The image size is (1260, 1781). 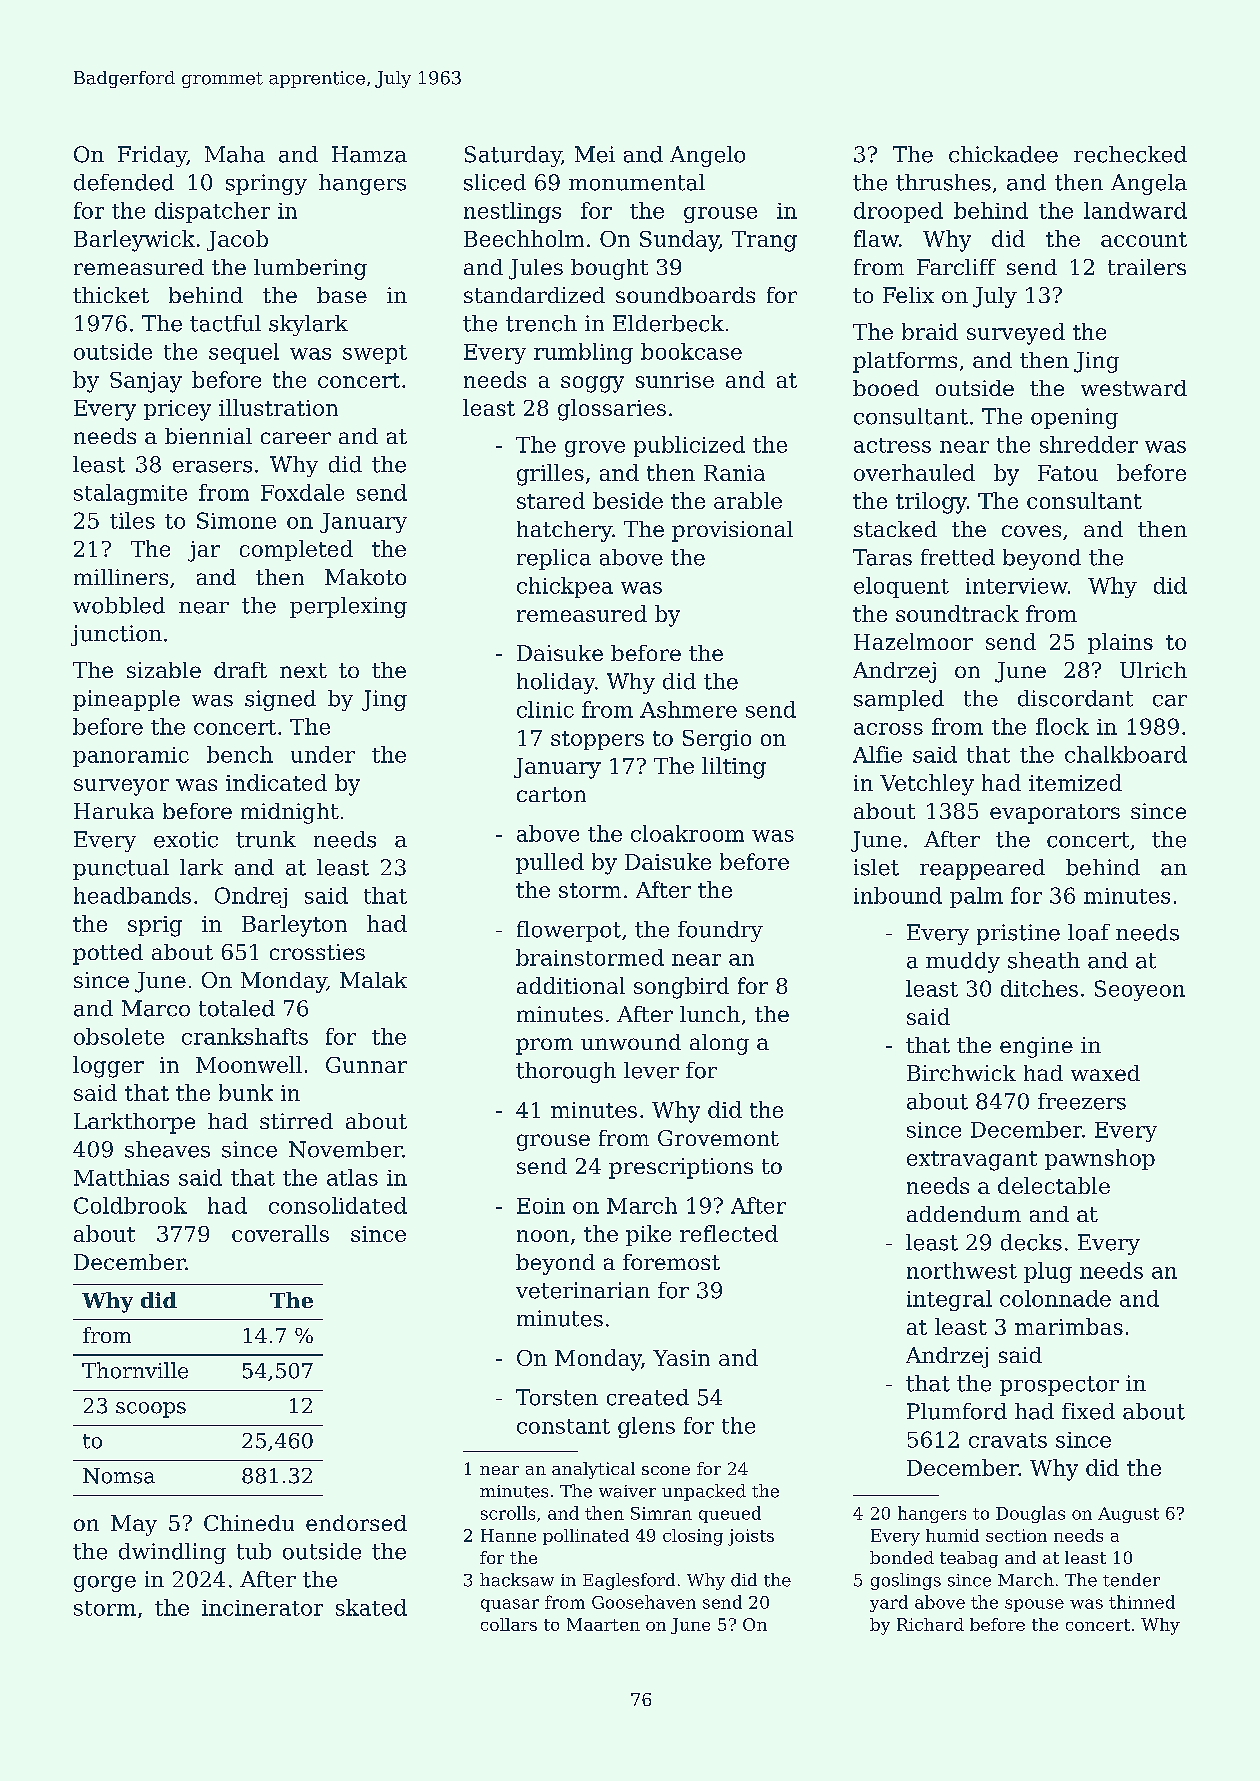 What do you see at coordinates (595, 154) in the screenshot?
I see `Mei` at bounding box center [595, 154].
